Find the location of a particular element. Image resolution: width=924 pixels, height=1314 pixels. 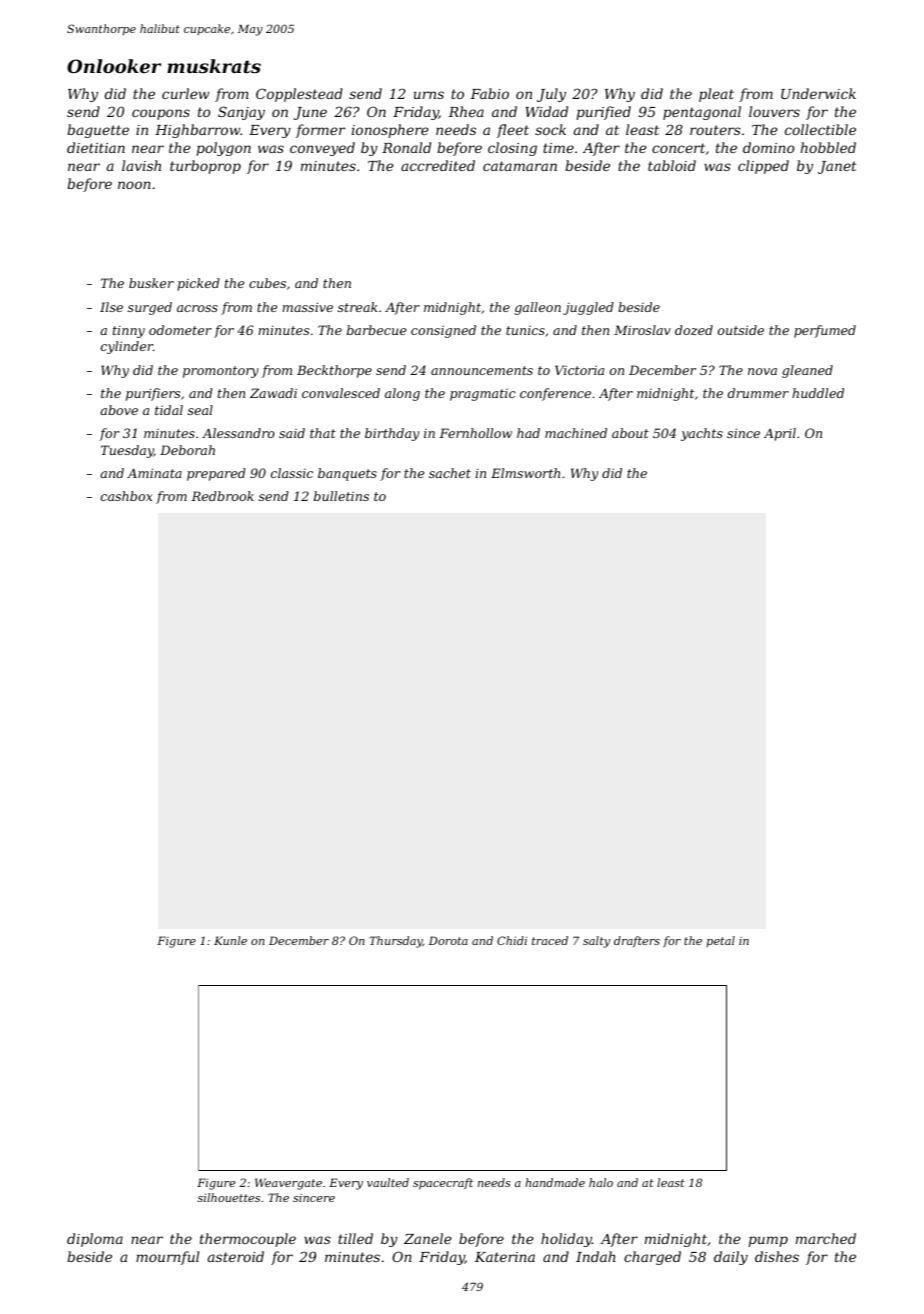

salty is located at coordinates (596, 942).
